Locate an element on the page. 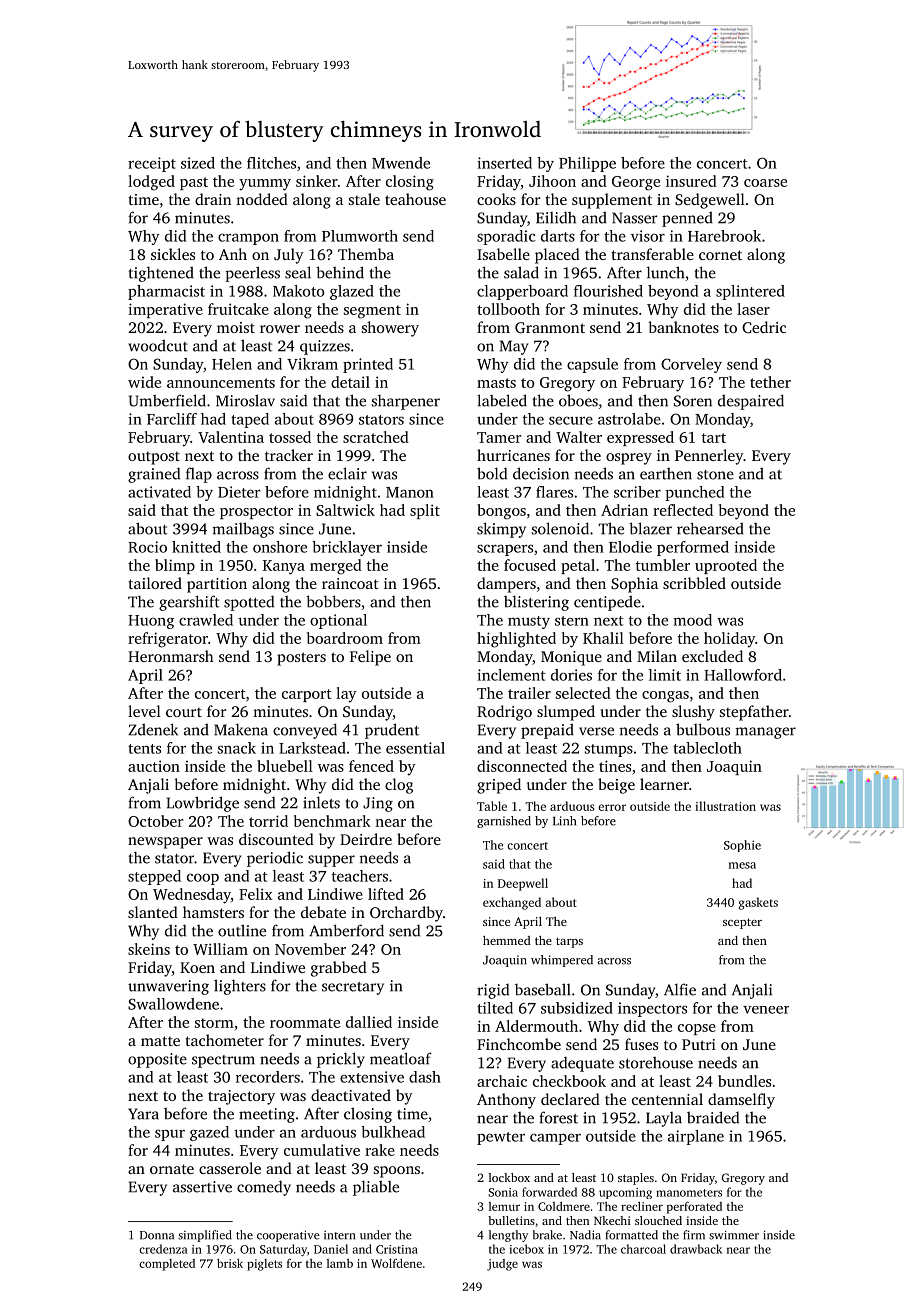 The height and width of the page is (1314, 924). Wolfdene is located at coordinates (396, 1263).
